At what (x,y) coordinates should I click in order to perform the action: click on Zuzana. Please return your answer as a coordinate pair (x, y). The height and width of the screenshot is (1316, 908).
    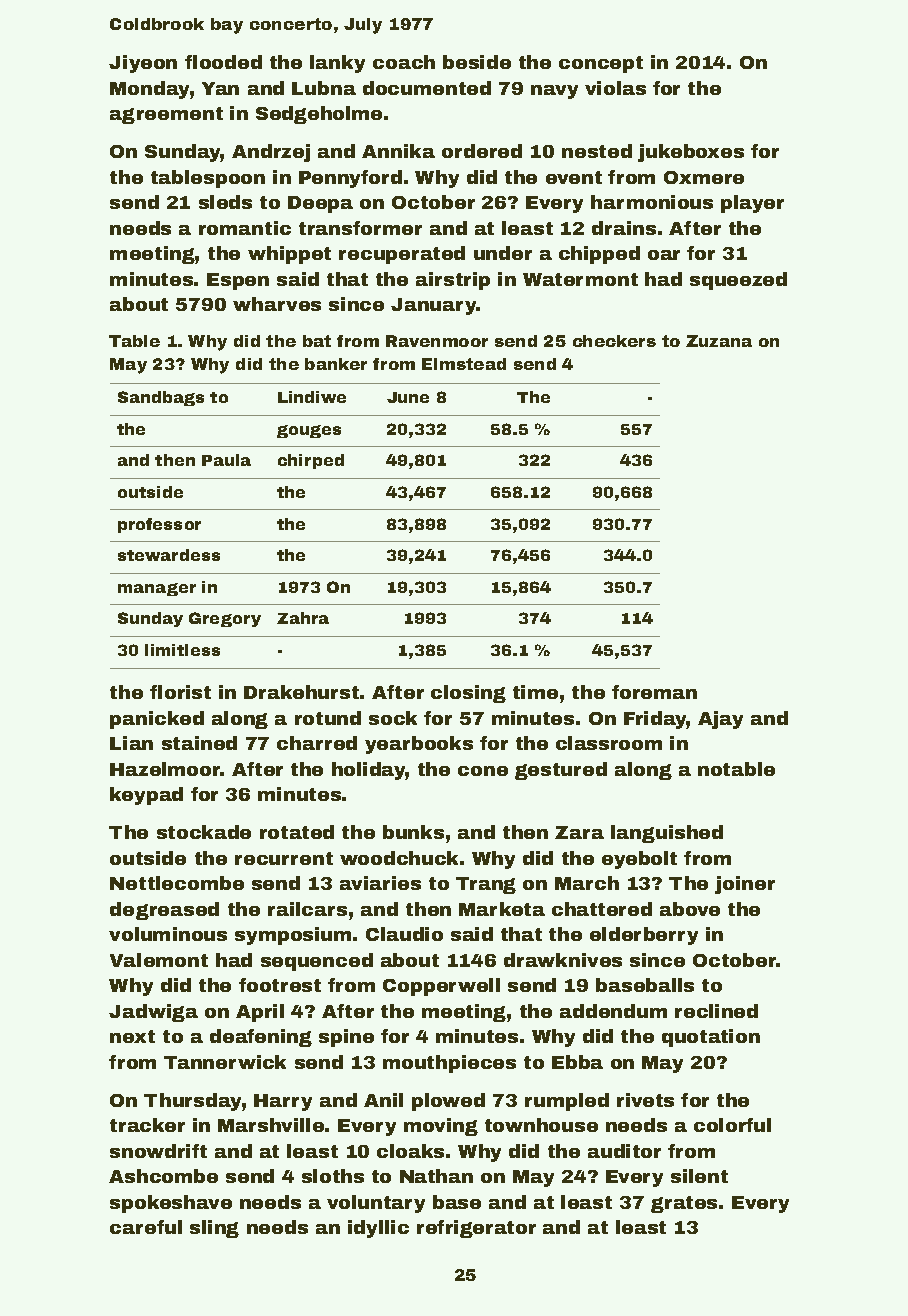
    Looking at the image, I should click on (719, 341).
